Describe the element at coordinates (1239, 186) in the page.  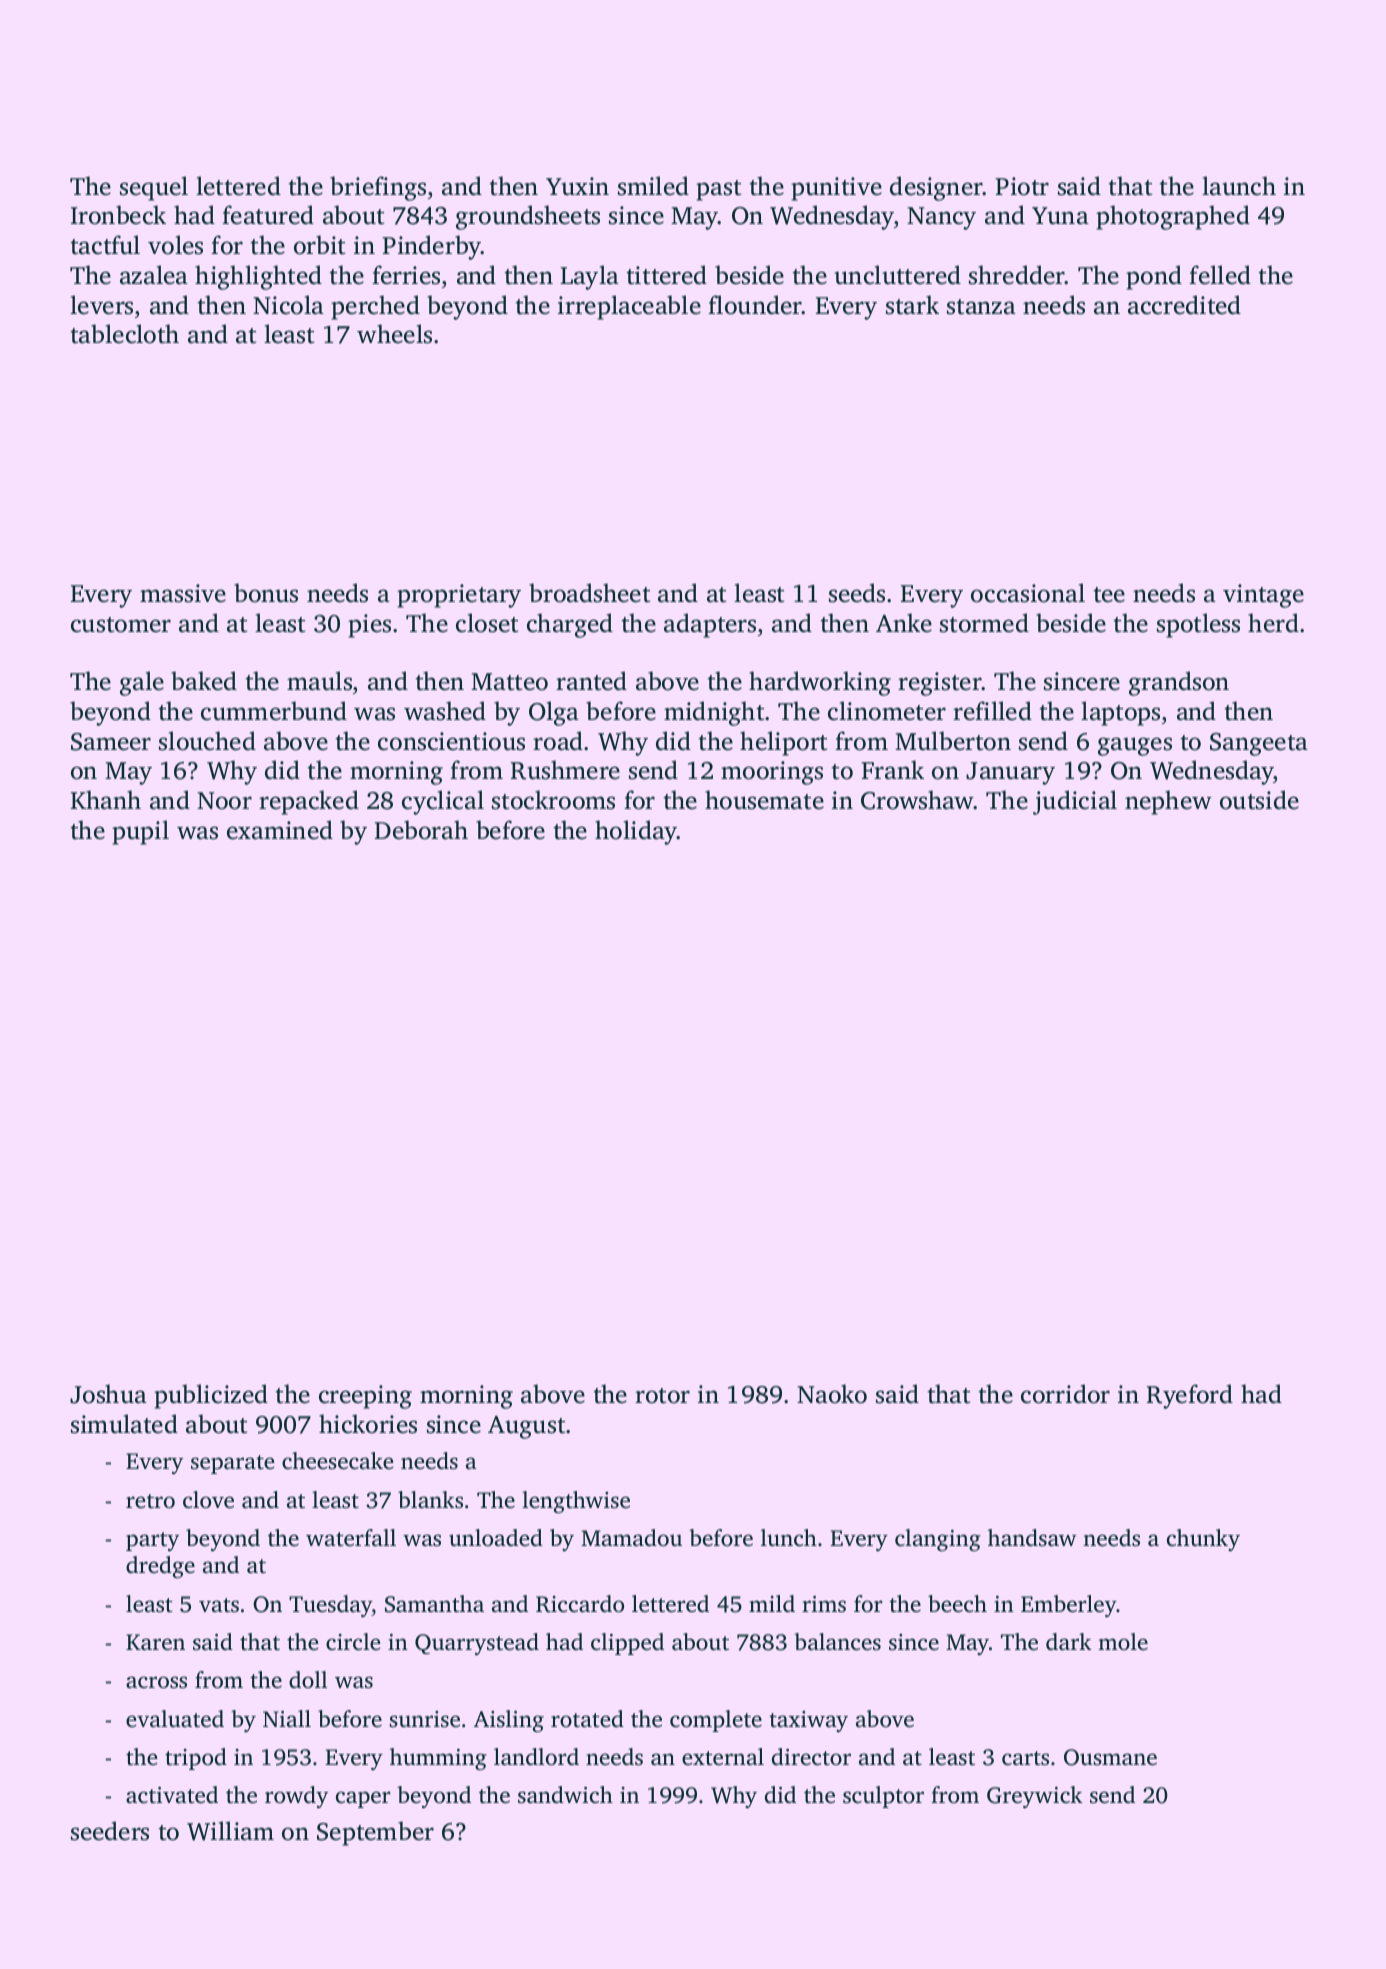
I see `launch` at that location.
